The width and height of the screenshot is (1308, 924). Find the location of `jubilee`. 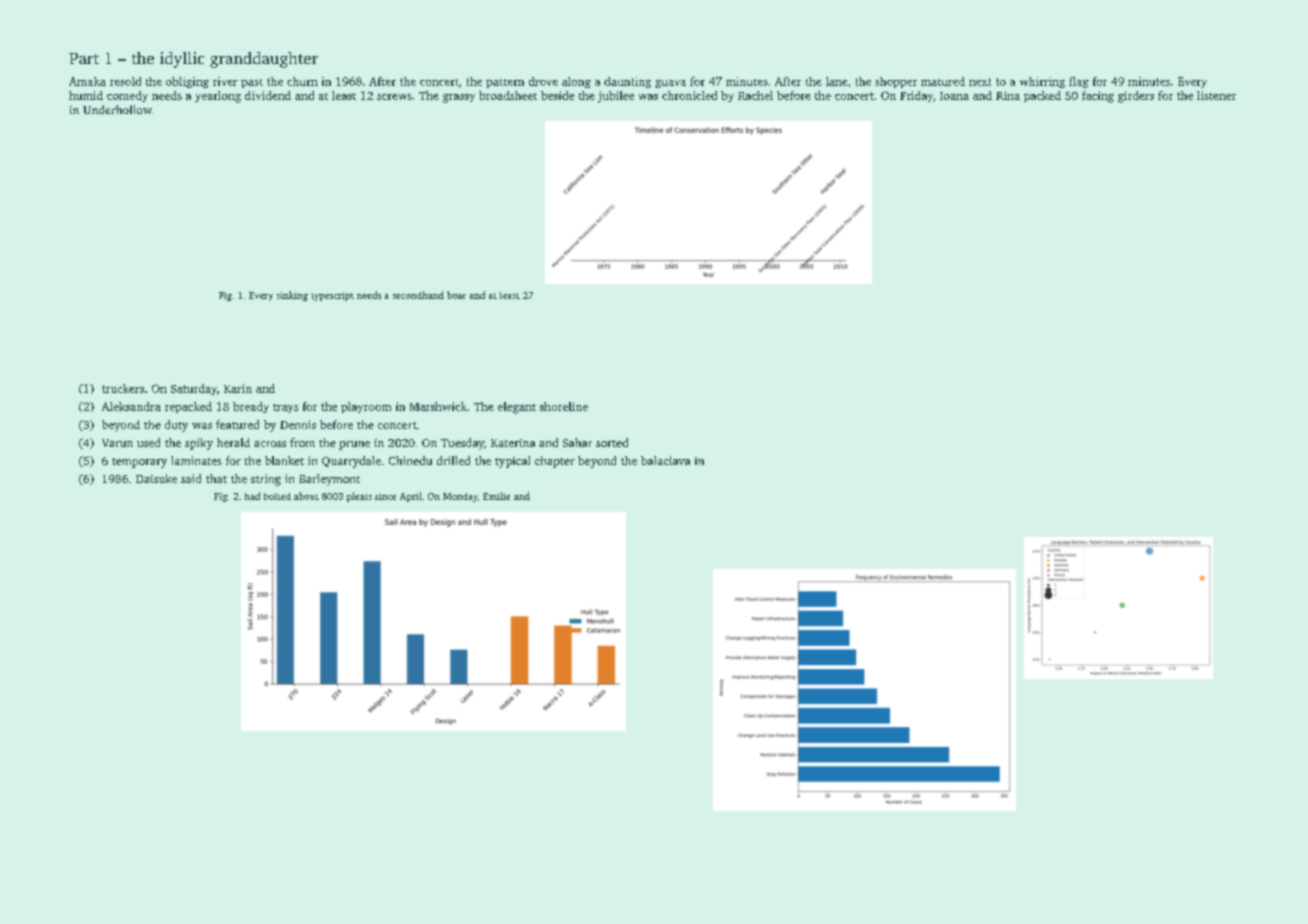

jubilee is located at coordinates (616, 97).
